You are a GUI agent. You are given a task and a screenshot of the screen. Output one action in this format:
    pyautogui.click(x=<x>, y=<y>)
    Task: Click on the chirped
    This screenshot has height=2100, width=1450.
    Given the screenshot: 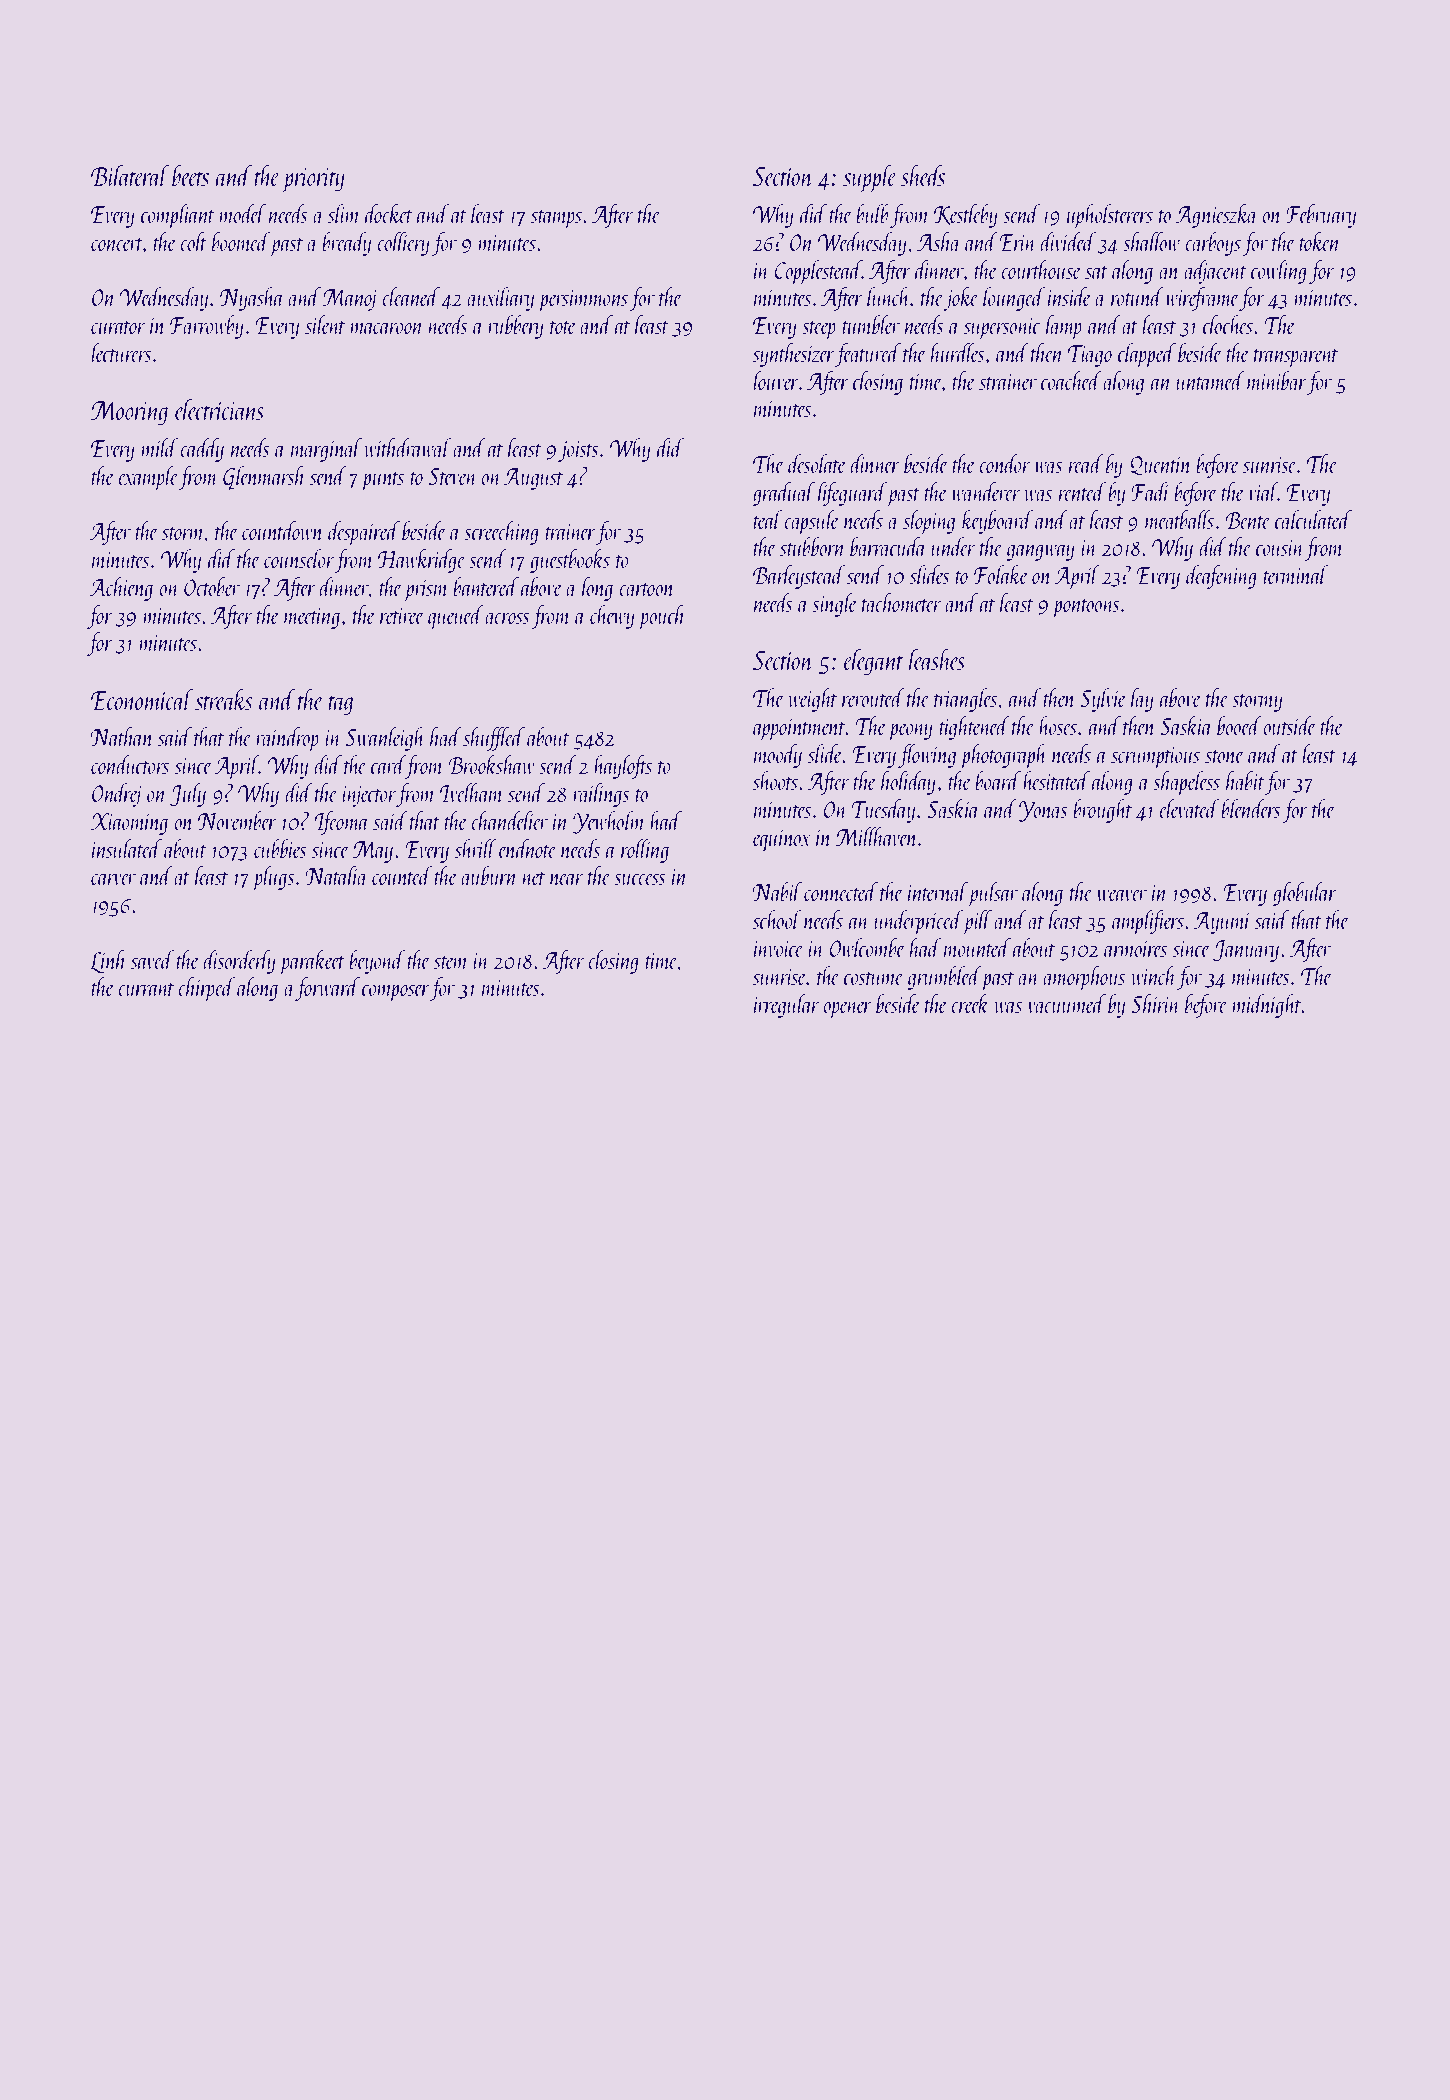 What is the action you would take?
    pyautogui.click(x=206, y=989)
